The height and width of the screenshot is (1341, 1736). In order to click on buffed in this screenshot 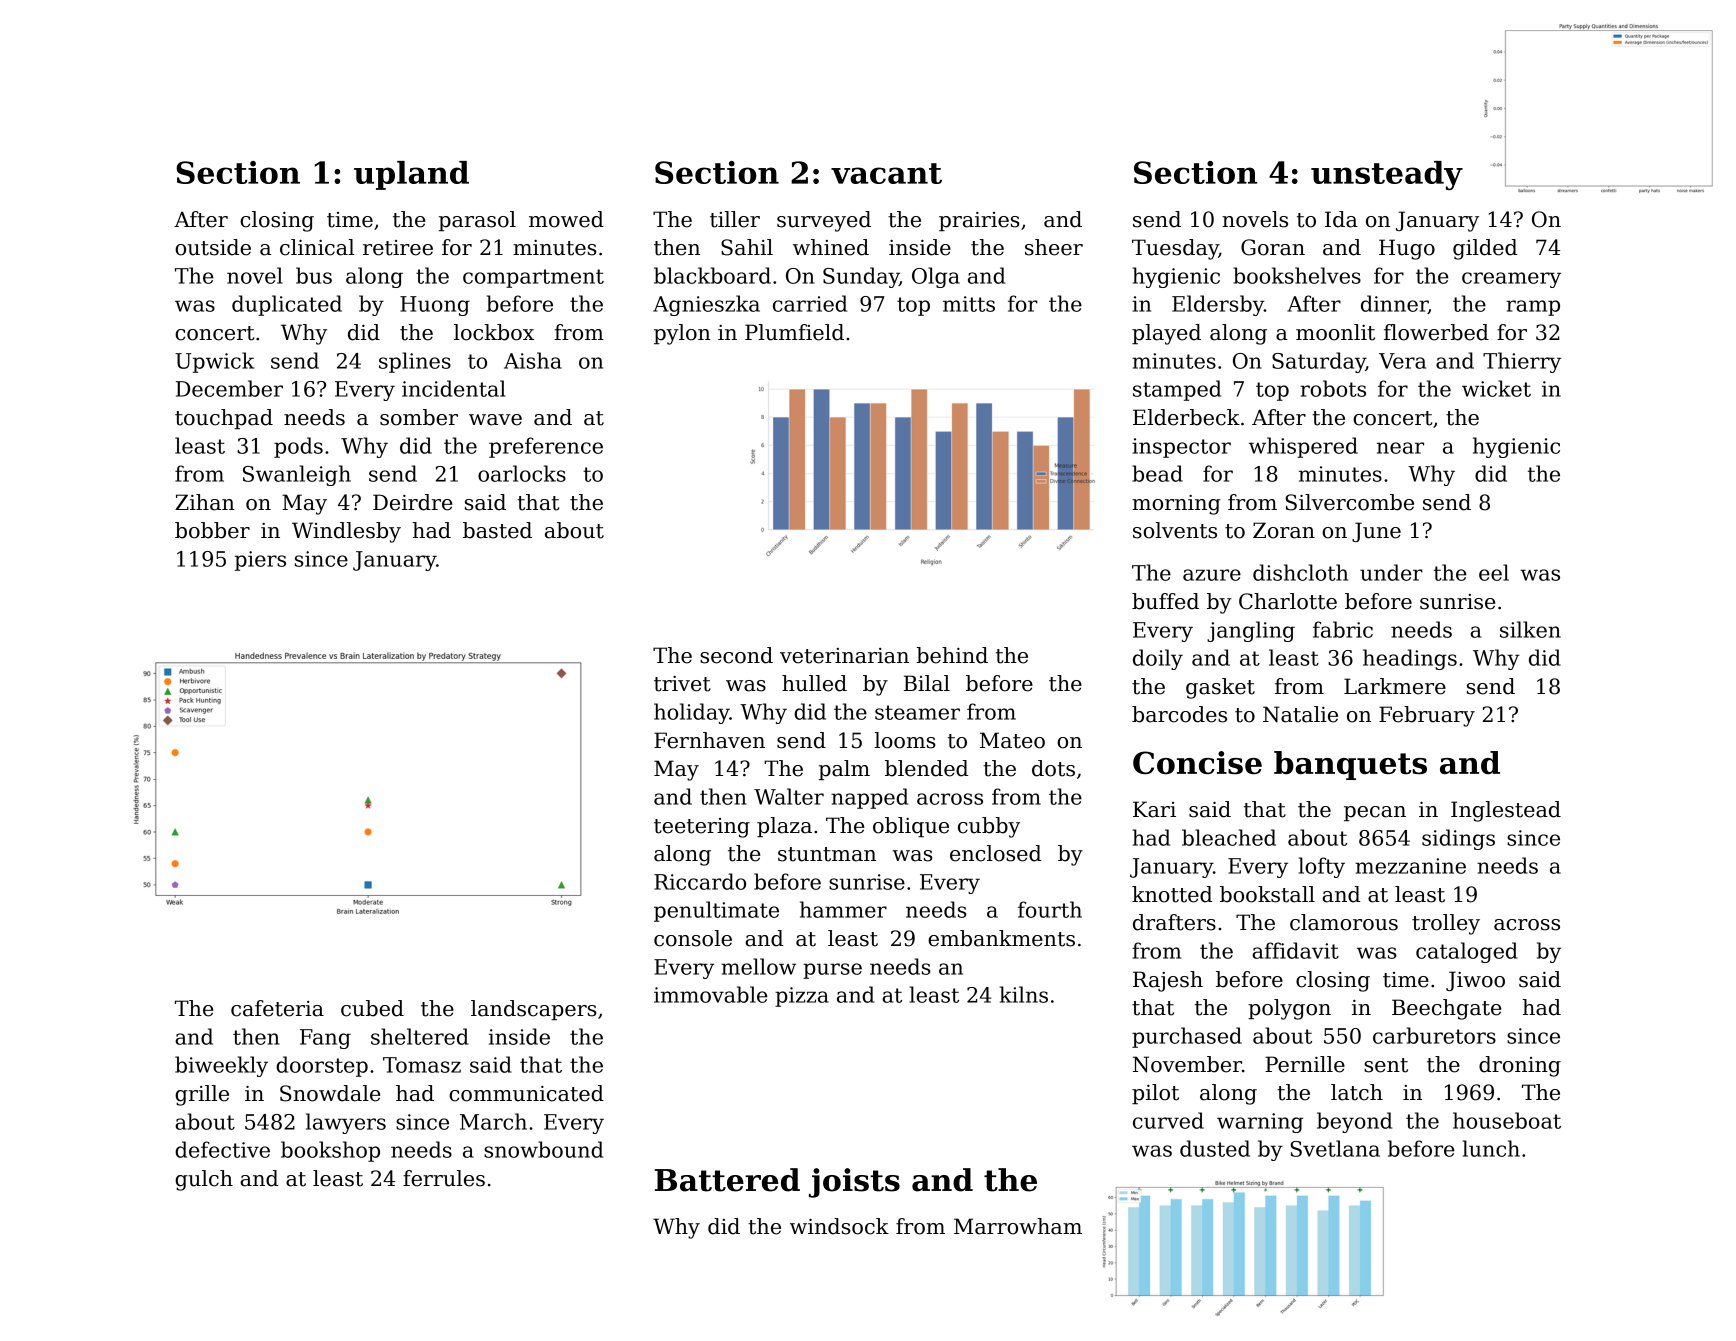, I will do `click(1165, 601)`.
